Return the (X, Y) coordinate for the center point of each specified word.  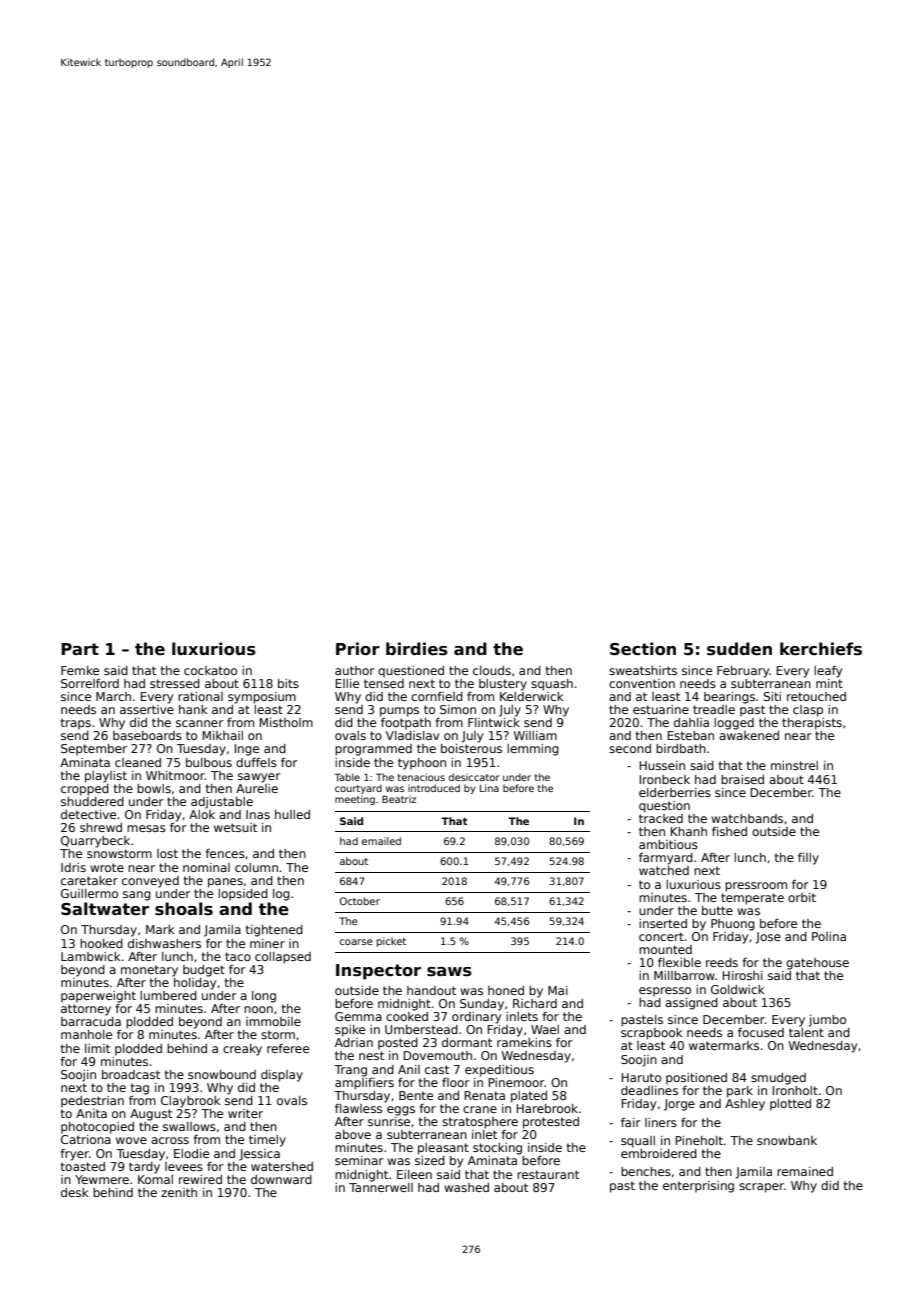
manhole (86, 1034)
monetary (149, 971)
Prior (358, 649)
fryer (74, 1155)
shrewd (101, 827)
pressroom (756, 887)
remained (805, 1171)
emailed (381, 841)
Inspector (378, 972)
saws (449, 972)
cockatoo (210, 670)
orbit (802, 897)
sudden (739, 649)
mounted (665, 949)
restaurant (548, 1174)
